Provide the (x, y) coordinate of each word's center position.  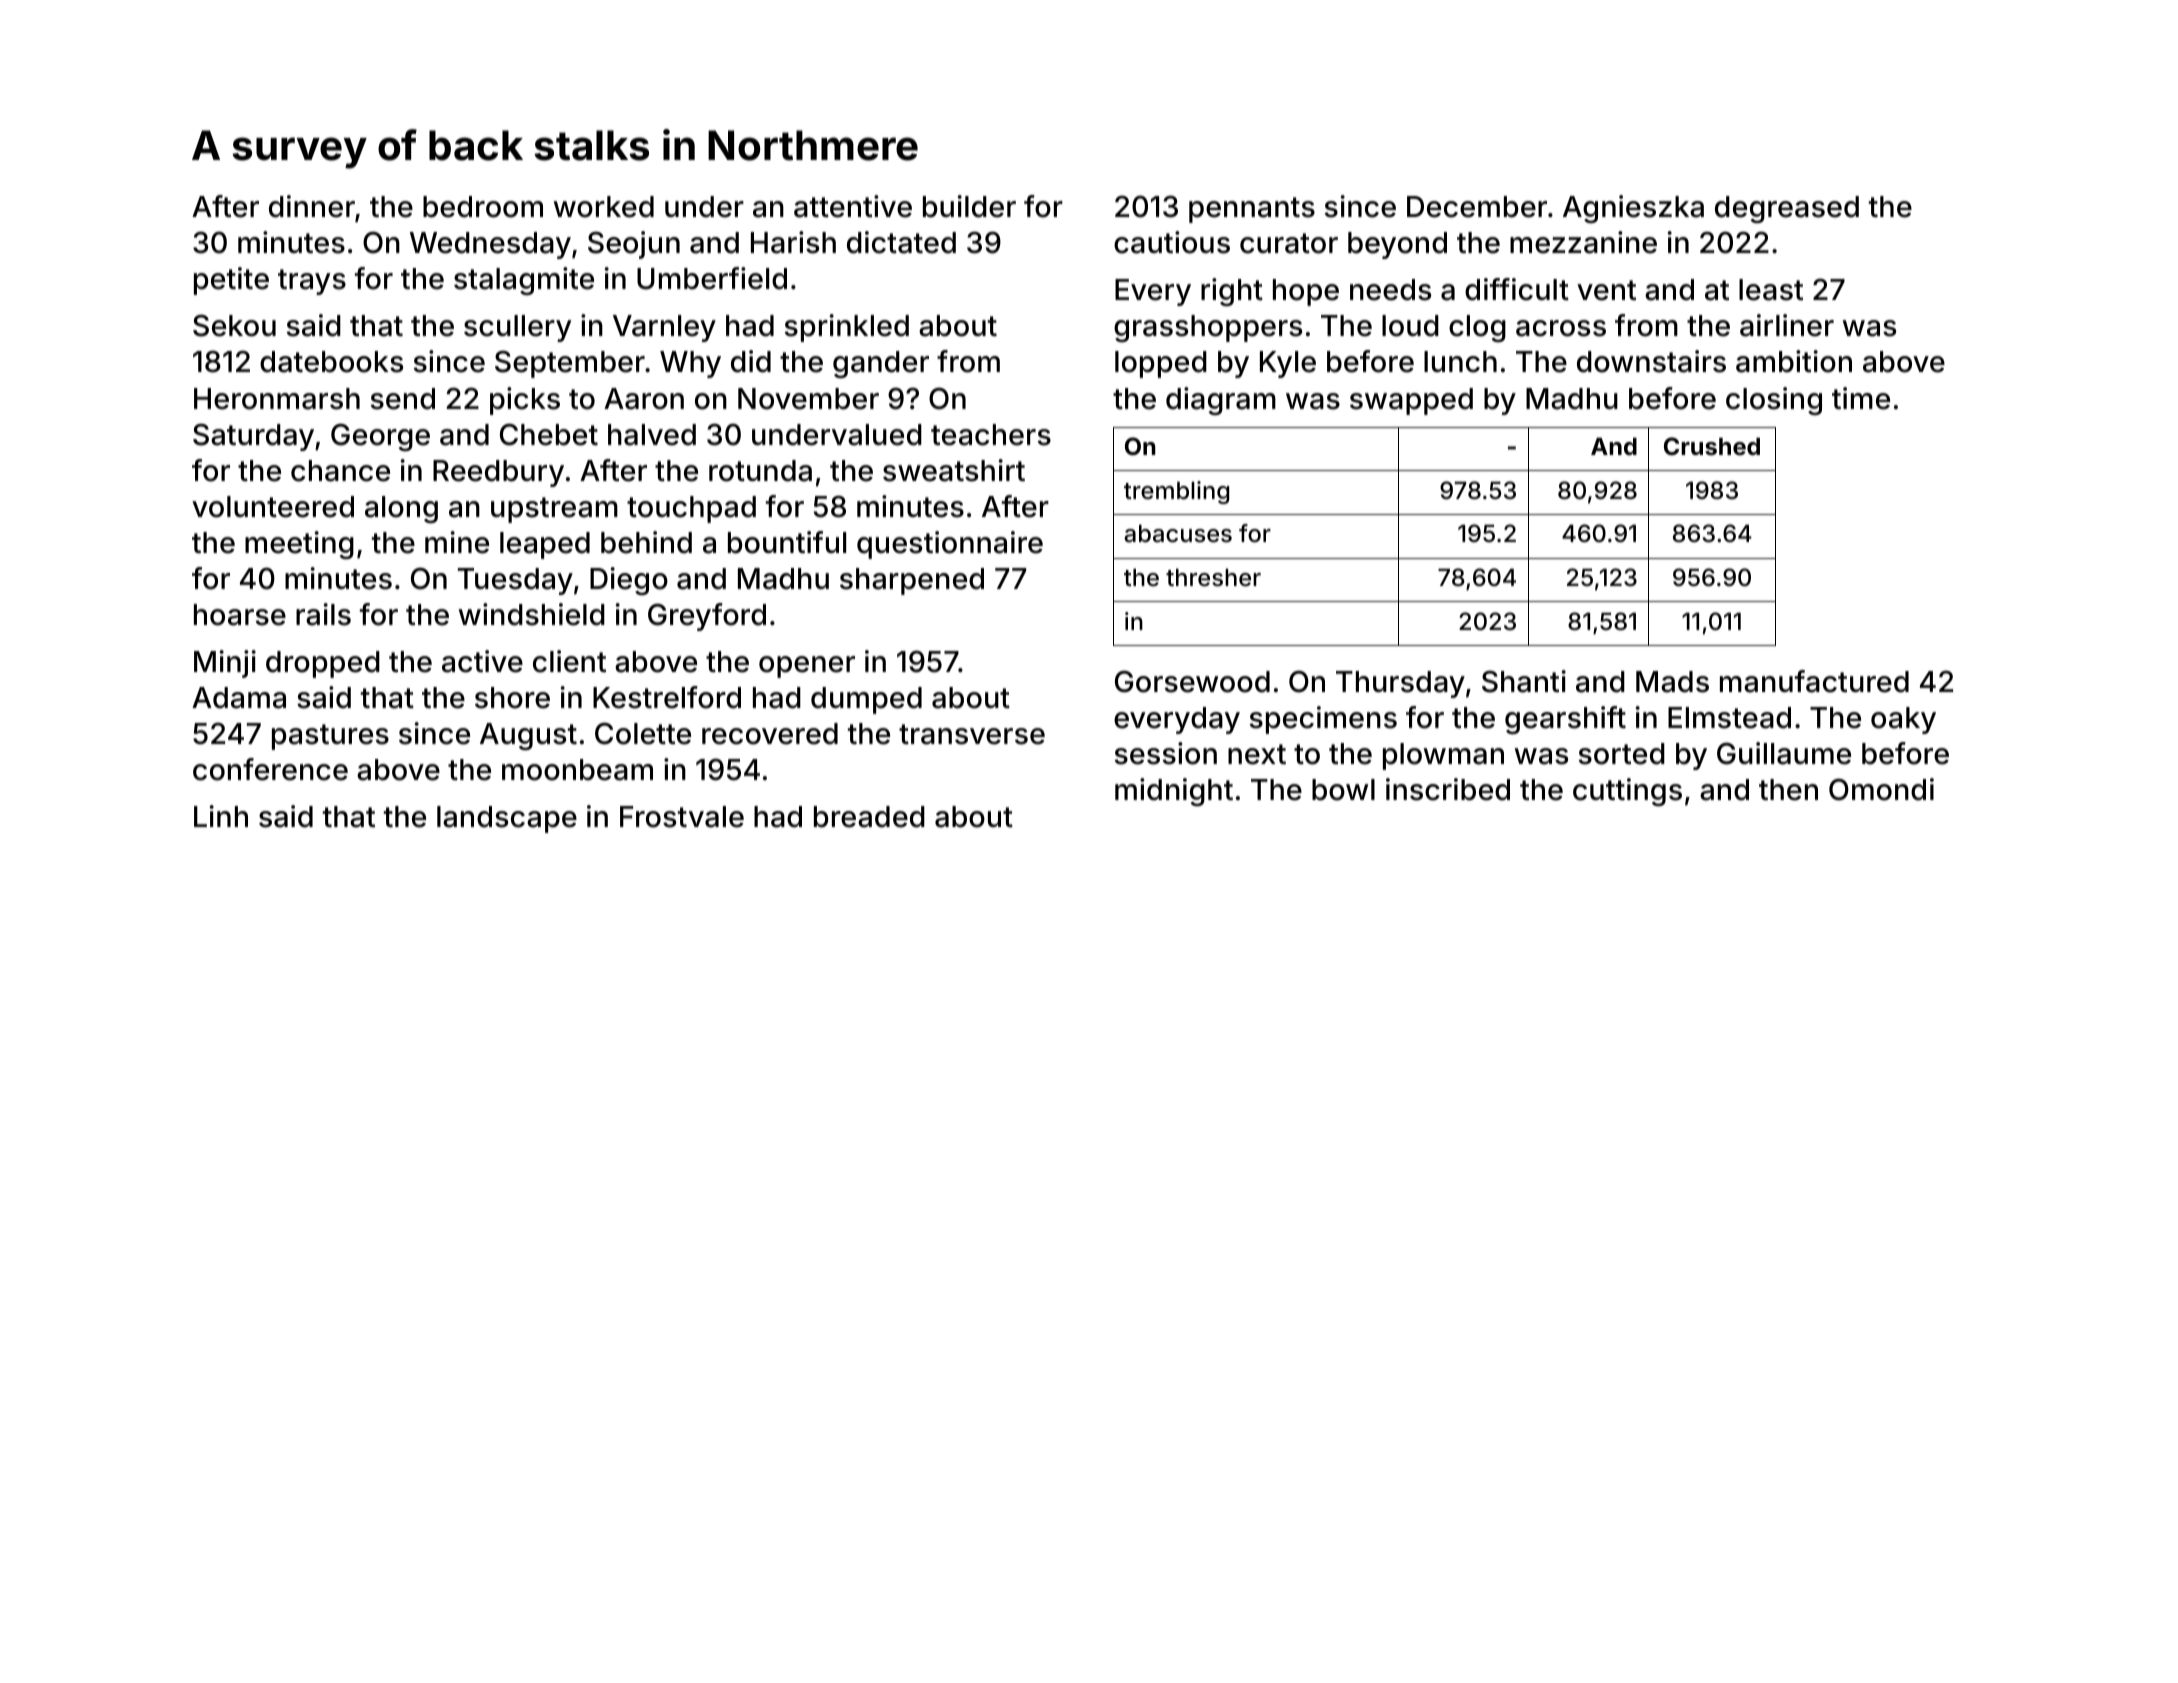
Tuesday (515, 581)
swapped (1411, 401)
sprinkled (847, 328)
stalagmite (524, 281)
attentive (853, 206)
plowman (1443, 756)
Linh (221, 816)
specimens (1323, 720)
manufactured (1814, 681)
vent (1606, 290)
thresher (1213, 578)
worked (604, 207)
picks (525, 401)
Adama (239, 698)
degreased (1787, 209)
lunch (1460, 362)
